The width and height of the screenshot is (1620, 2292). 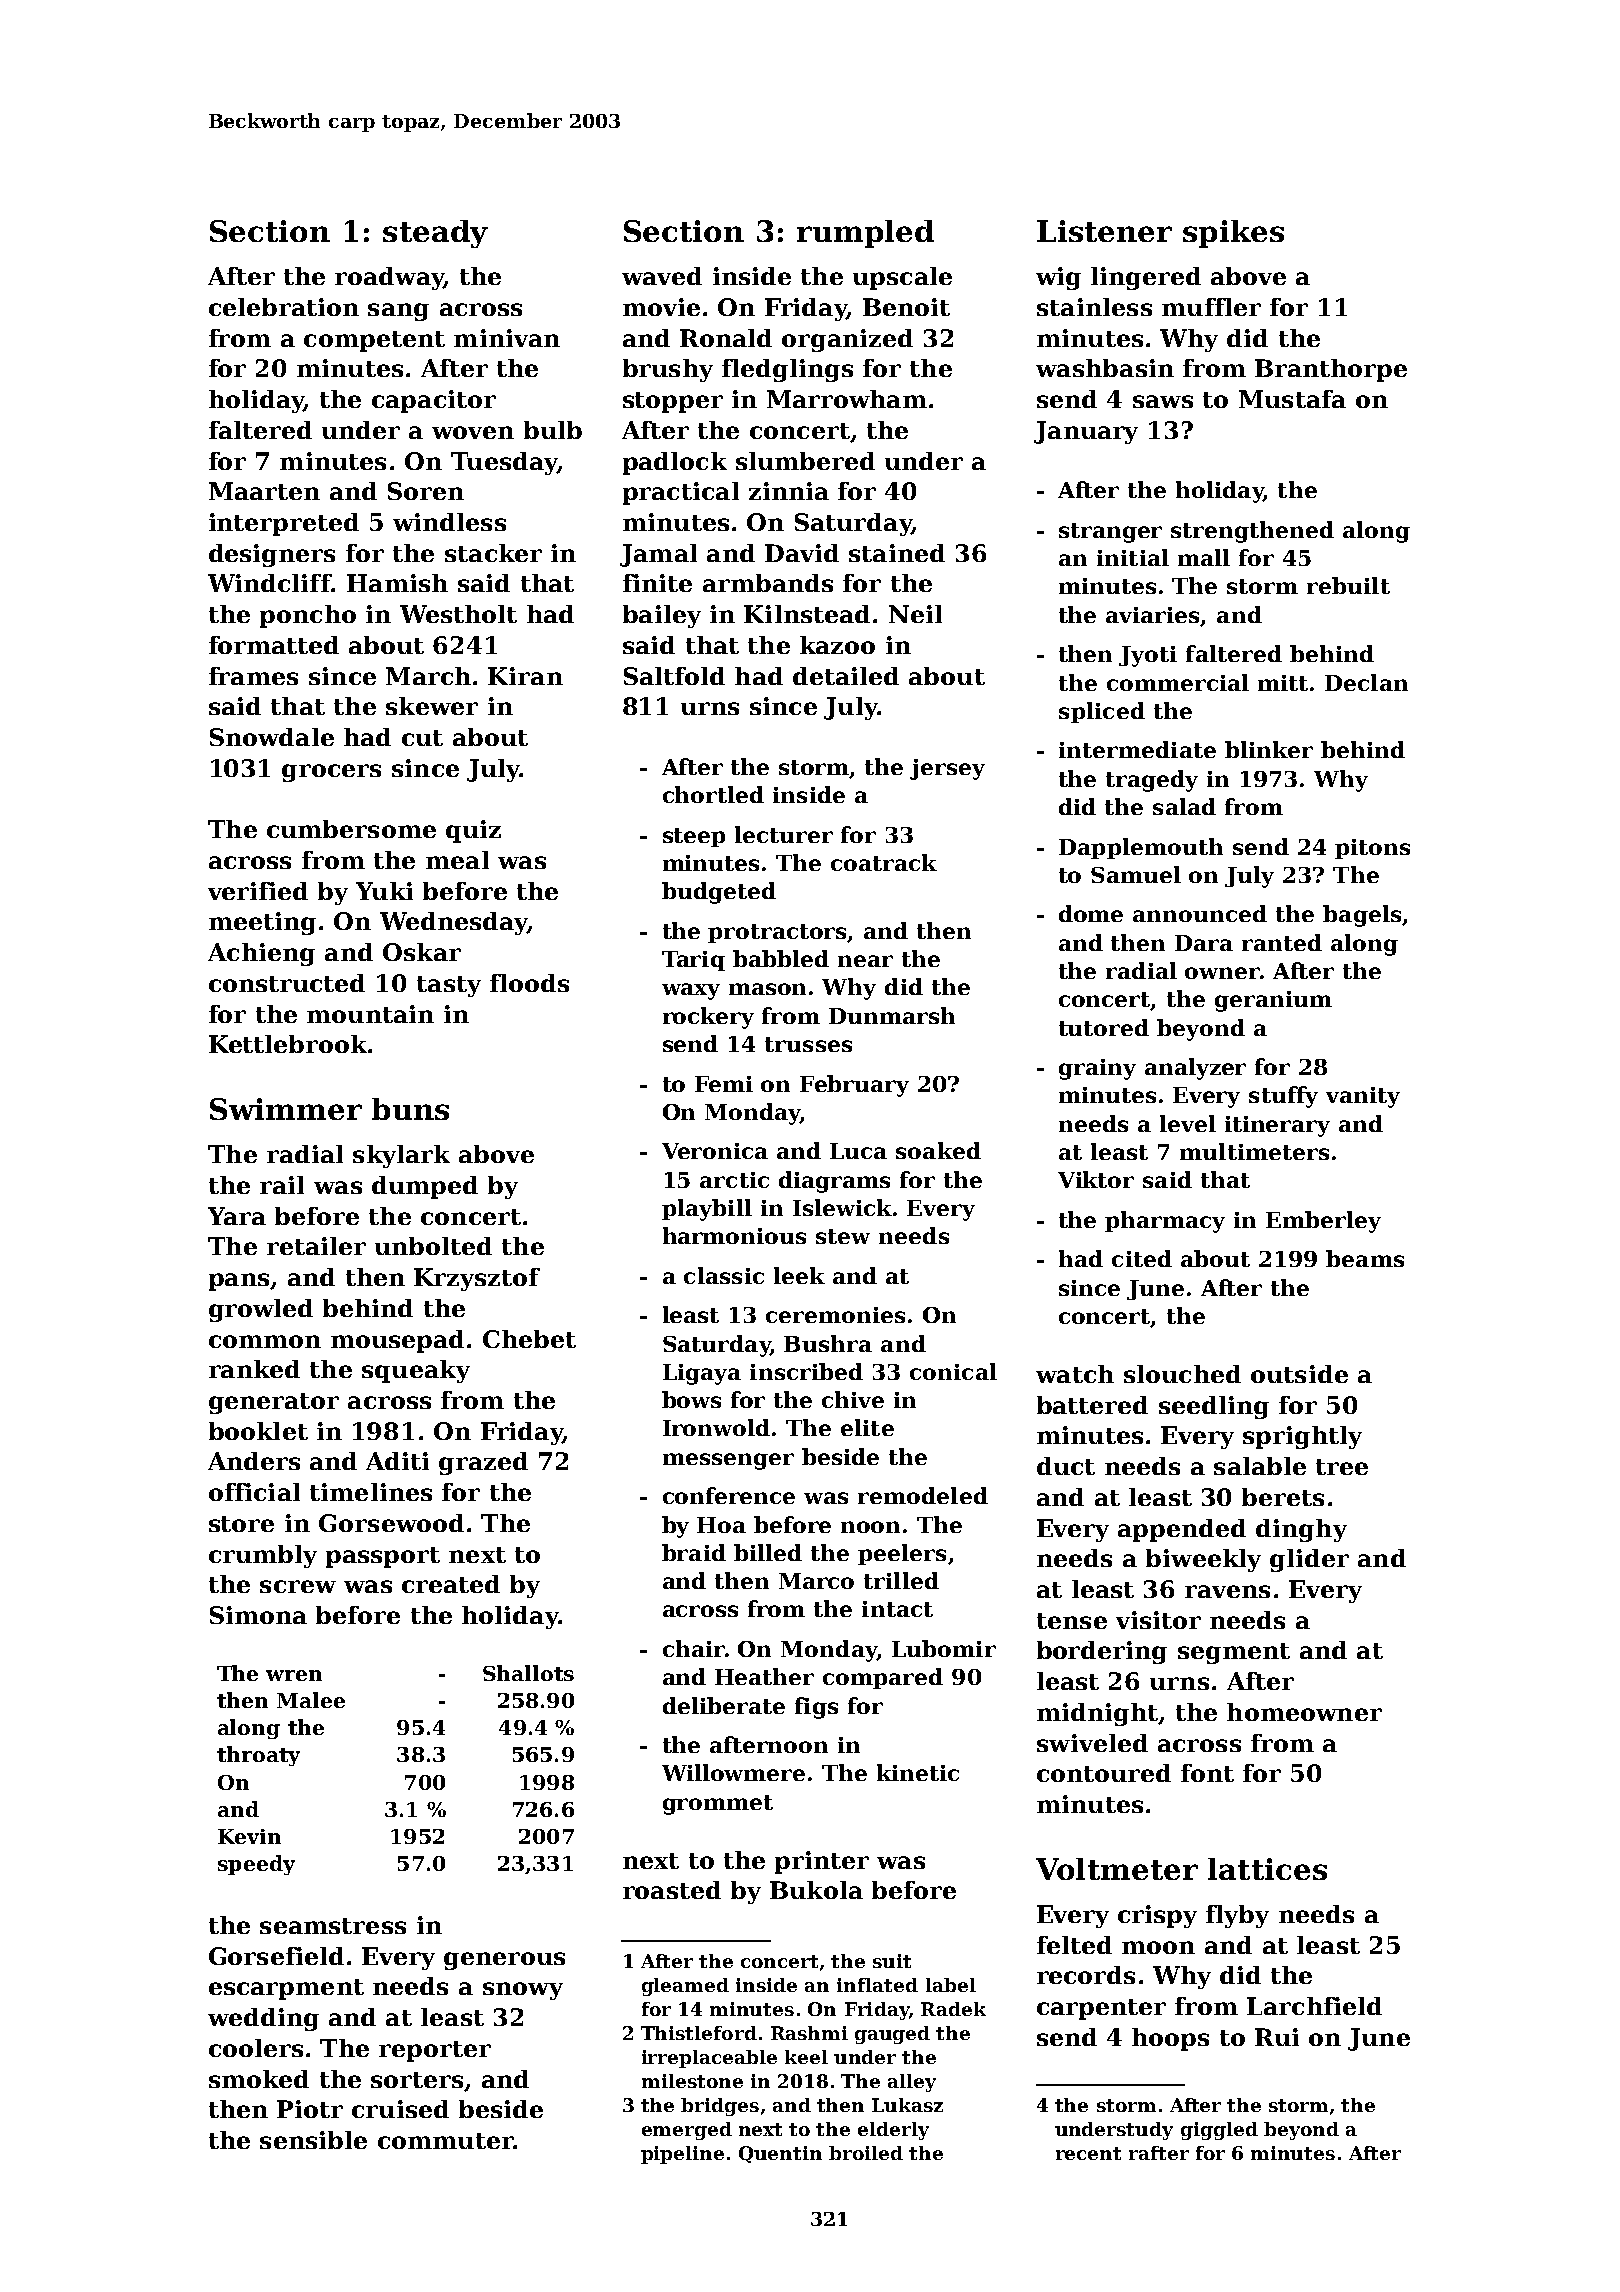 What do you see at coordinates (389, 278) in the screenshot?
I see `roadway` at bounding box center [389, 278].
